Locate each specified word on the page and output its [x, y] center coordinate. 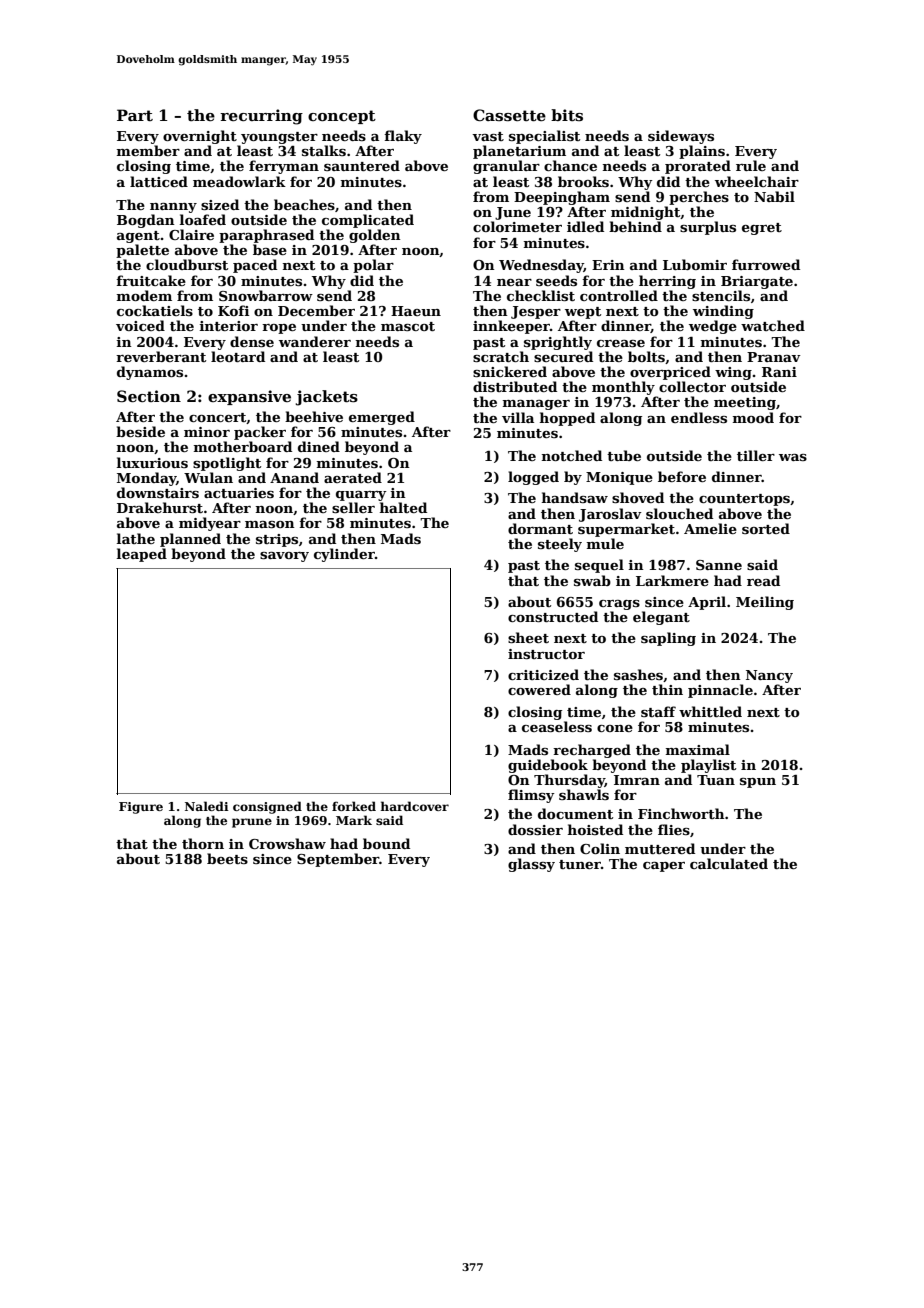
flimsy [531, 796]
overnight [200, 137]
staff [658, 711]
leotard [238, 356]
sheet [528, 637]
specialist [544, 137]
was [793, 457]
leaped [142, 555]
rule [751, 165]
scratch [501, 356]
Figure [141, 808]
